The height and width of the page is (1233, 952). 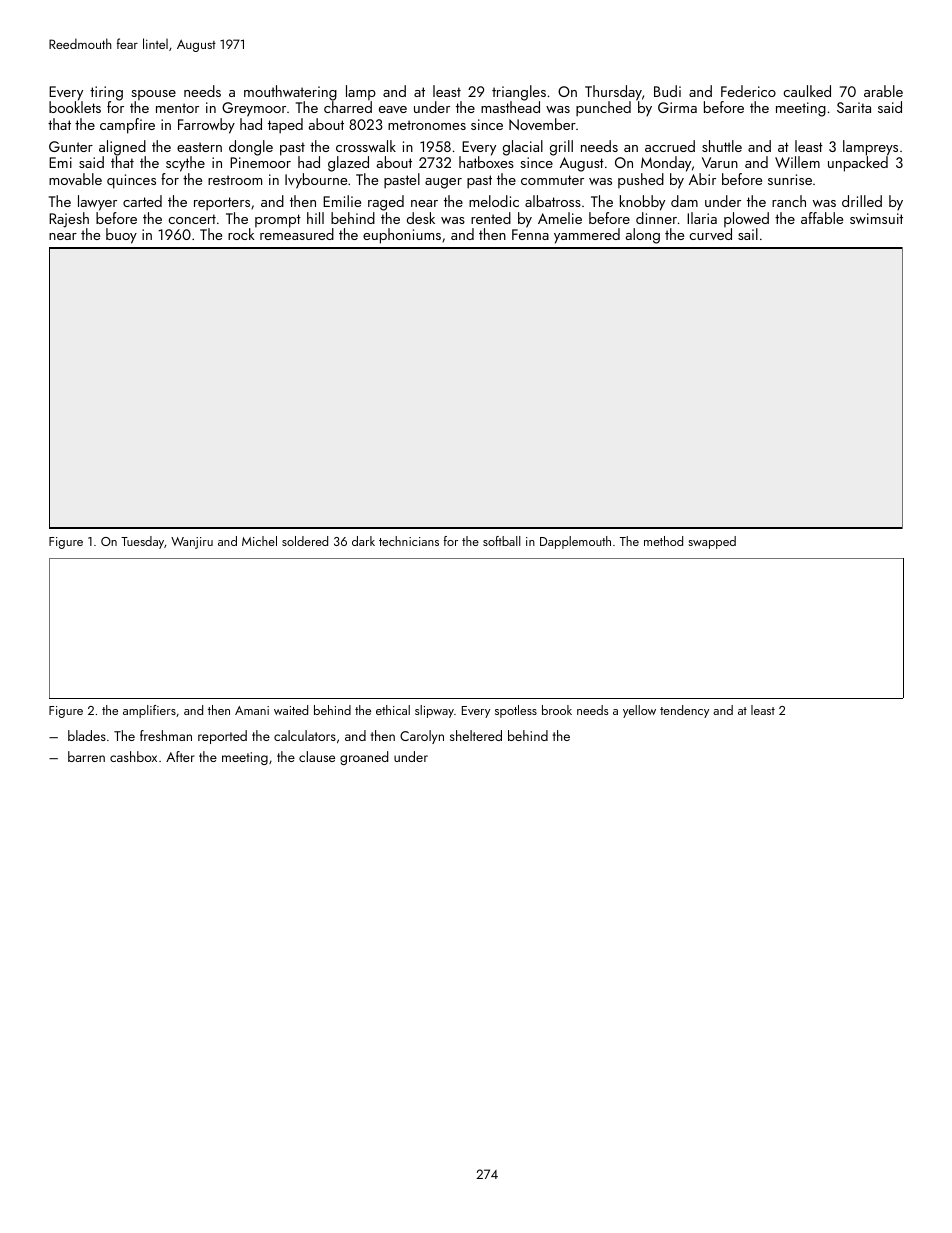 I want to click on method, so click(x=663, y=541).
